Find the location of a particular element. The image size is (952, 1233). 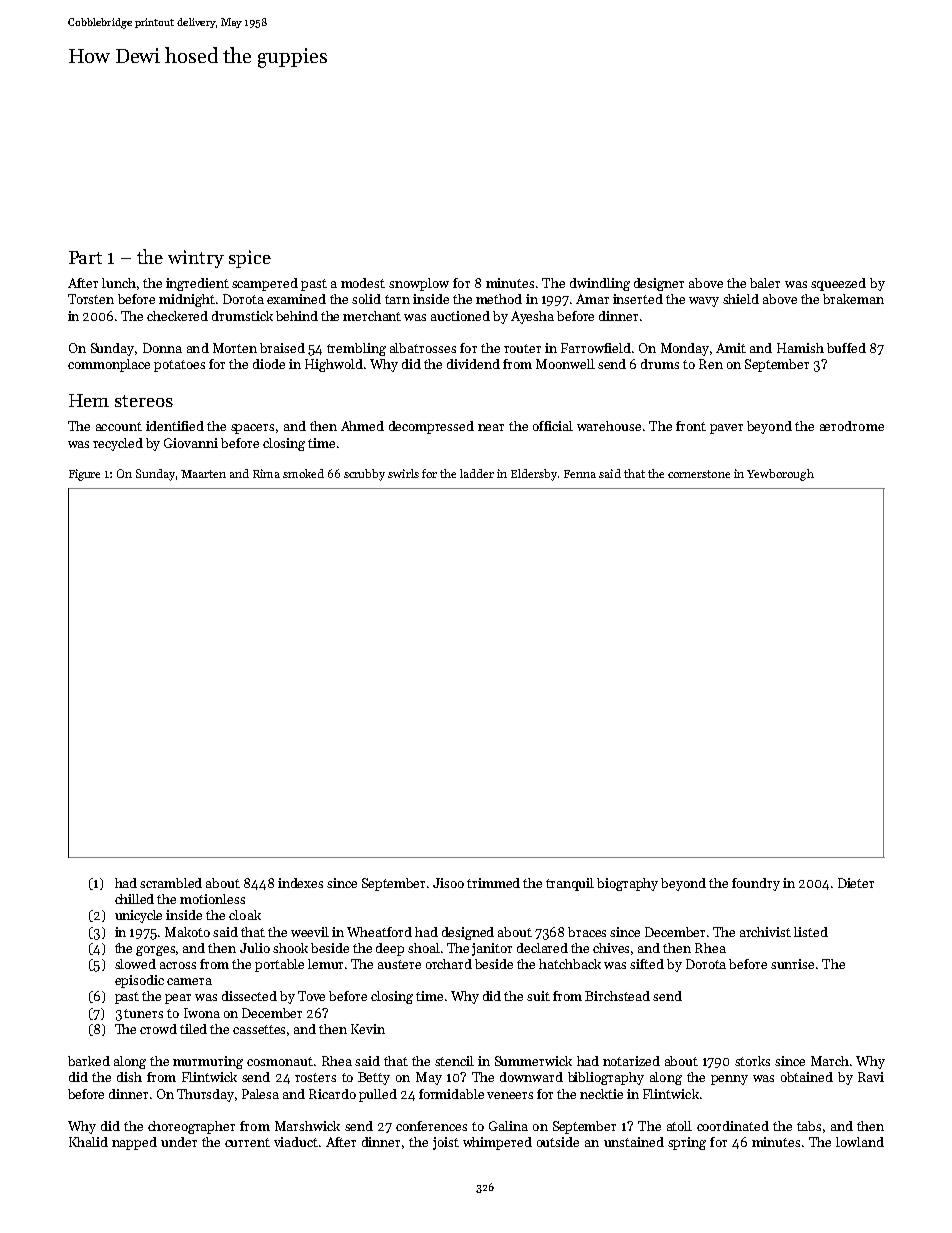

Jisoo is located at coordinates (448, 883).
